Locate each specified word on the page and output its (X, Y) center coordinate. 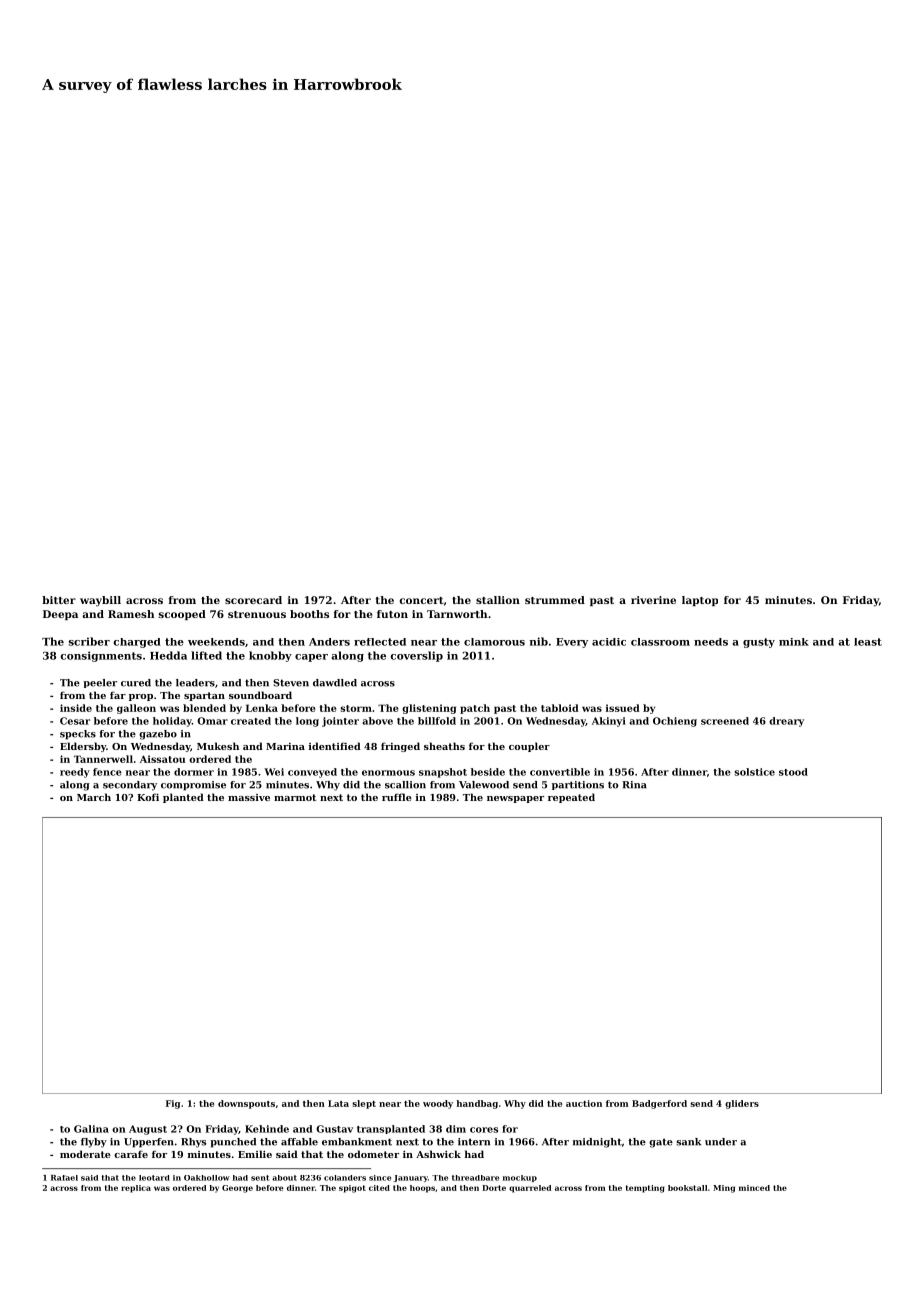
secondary (130, 786)
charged (137, 643)
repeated (571, 798)
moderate (85, 1154)
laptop (700, 601)
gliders (742, 1104)
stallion (498, 600)
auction (584, 1103)
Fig (173, 1104)
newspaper (515, 799)
